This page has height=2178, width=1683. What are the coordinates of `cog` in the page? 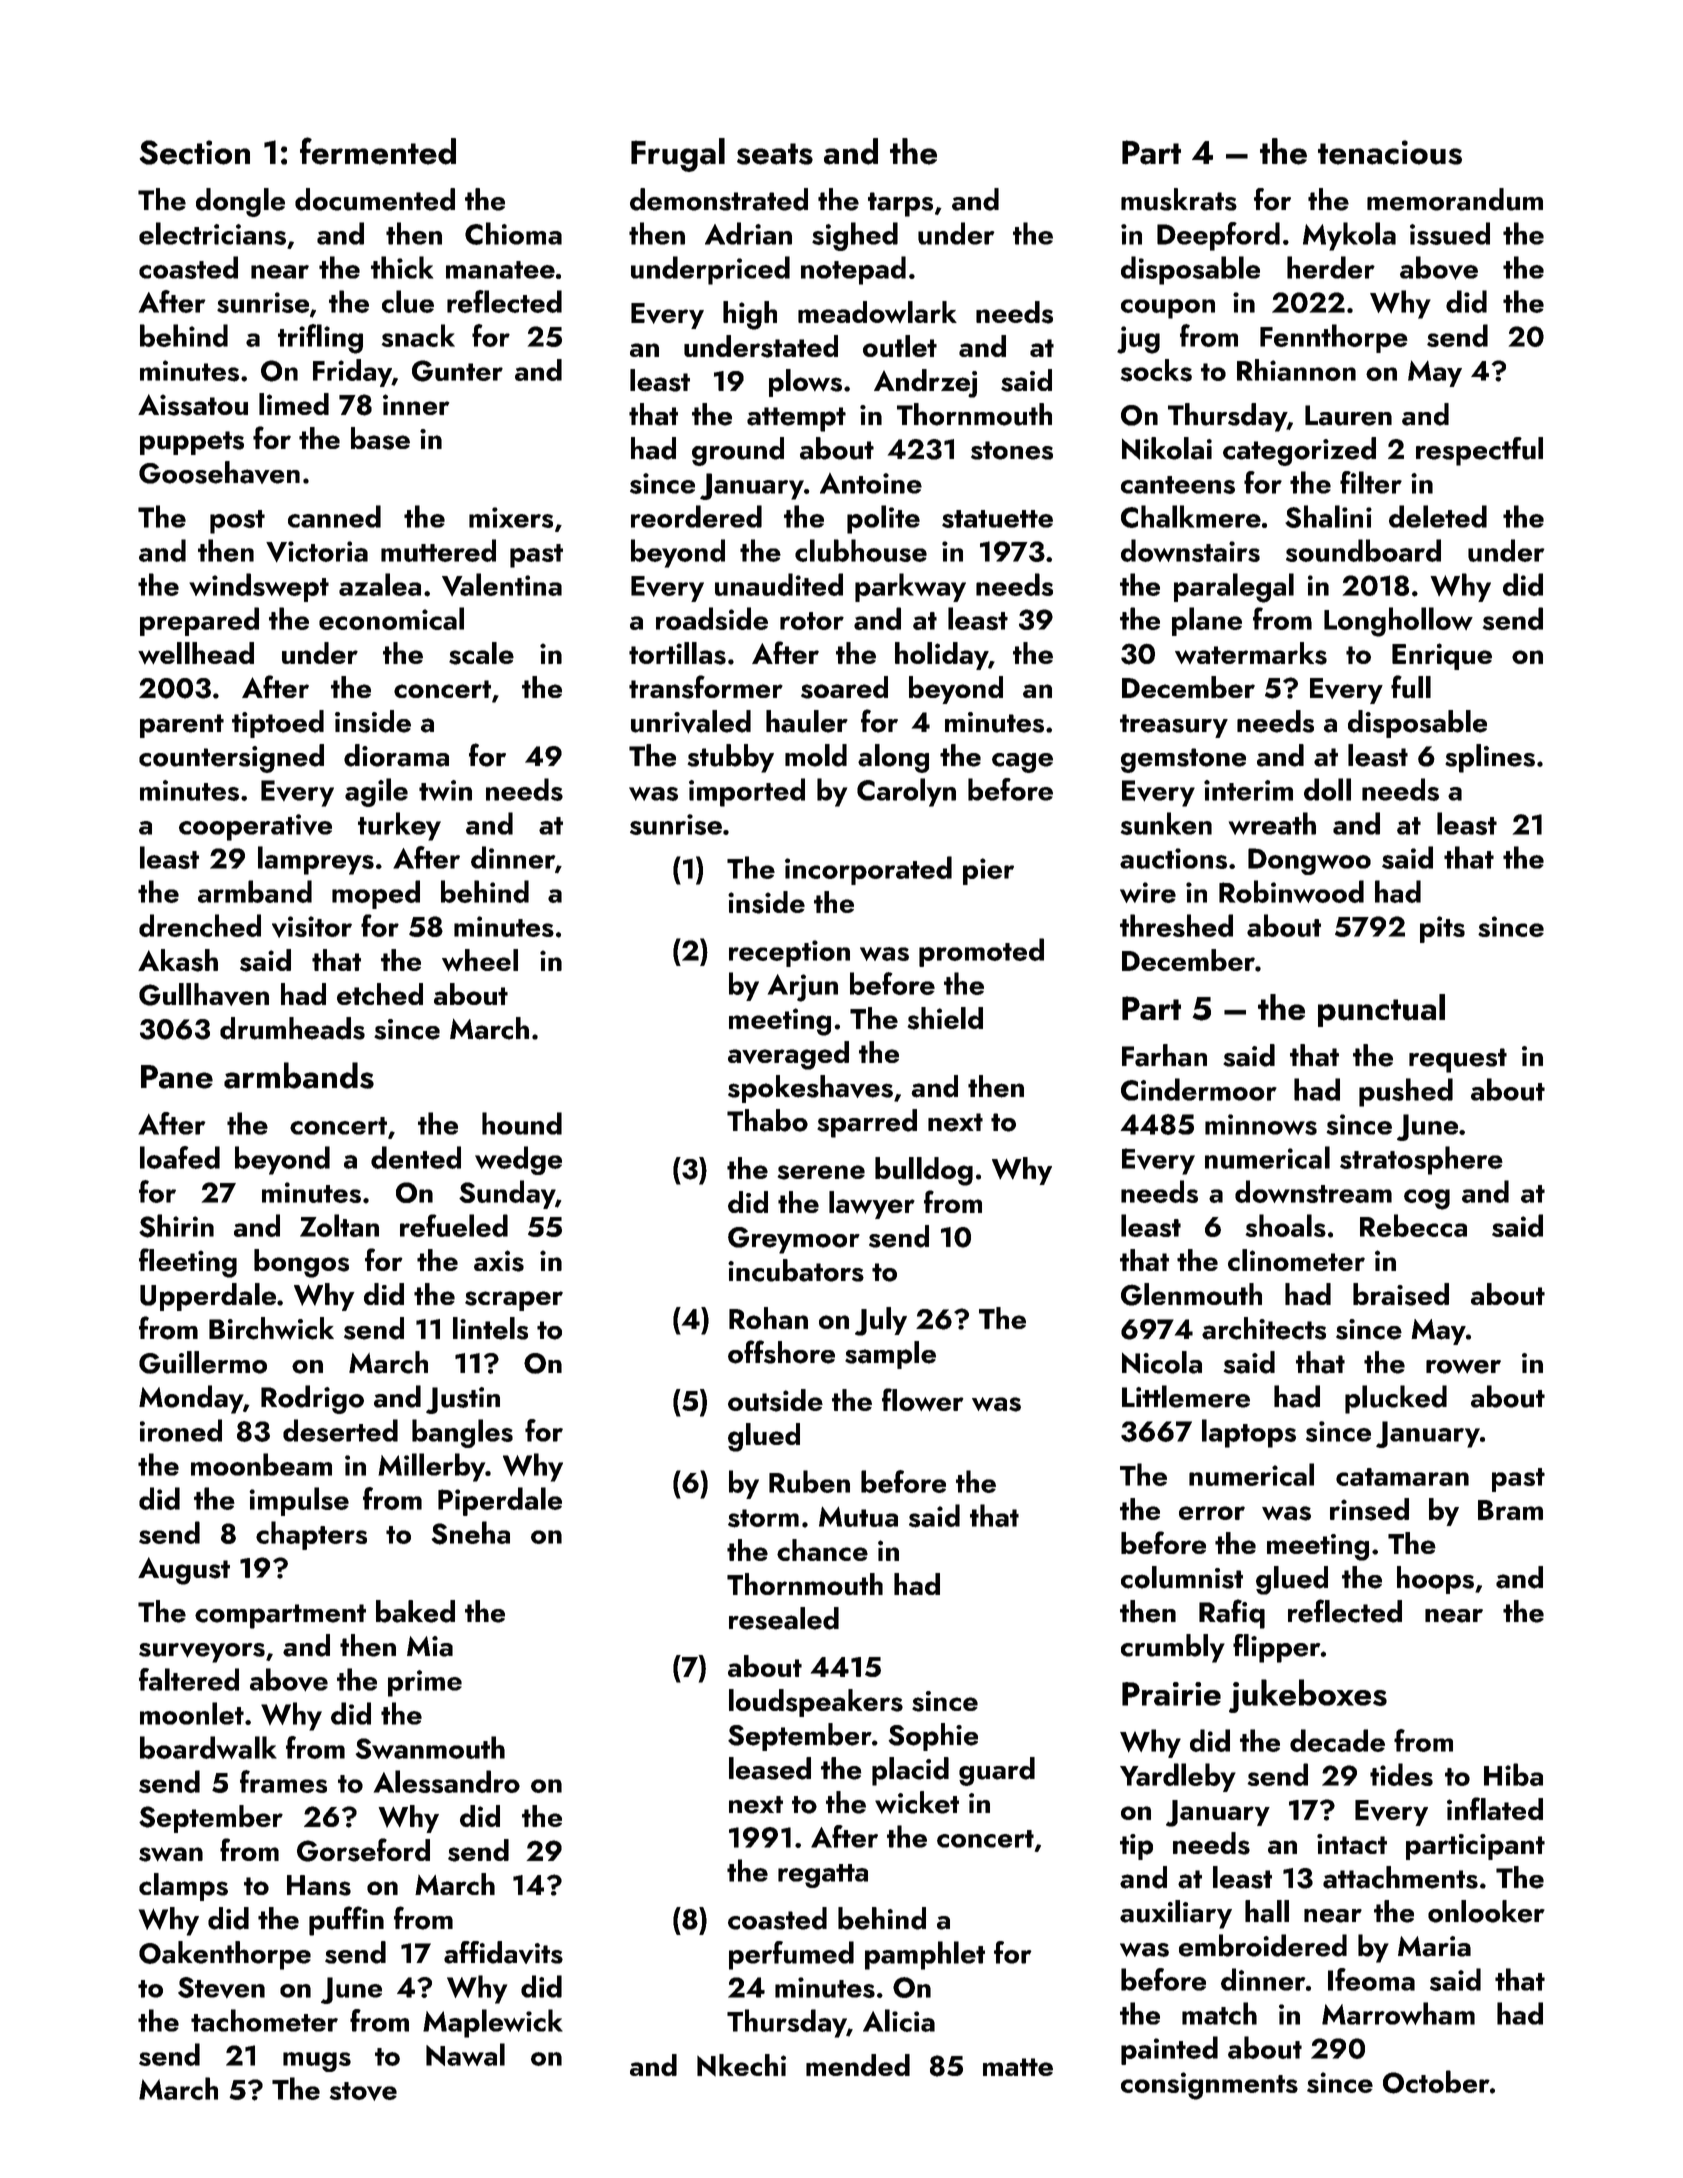 It's located at (1427, 1199).
